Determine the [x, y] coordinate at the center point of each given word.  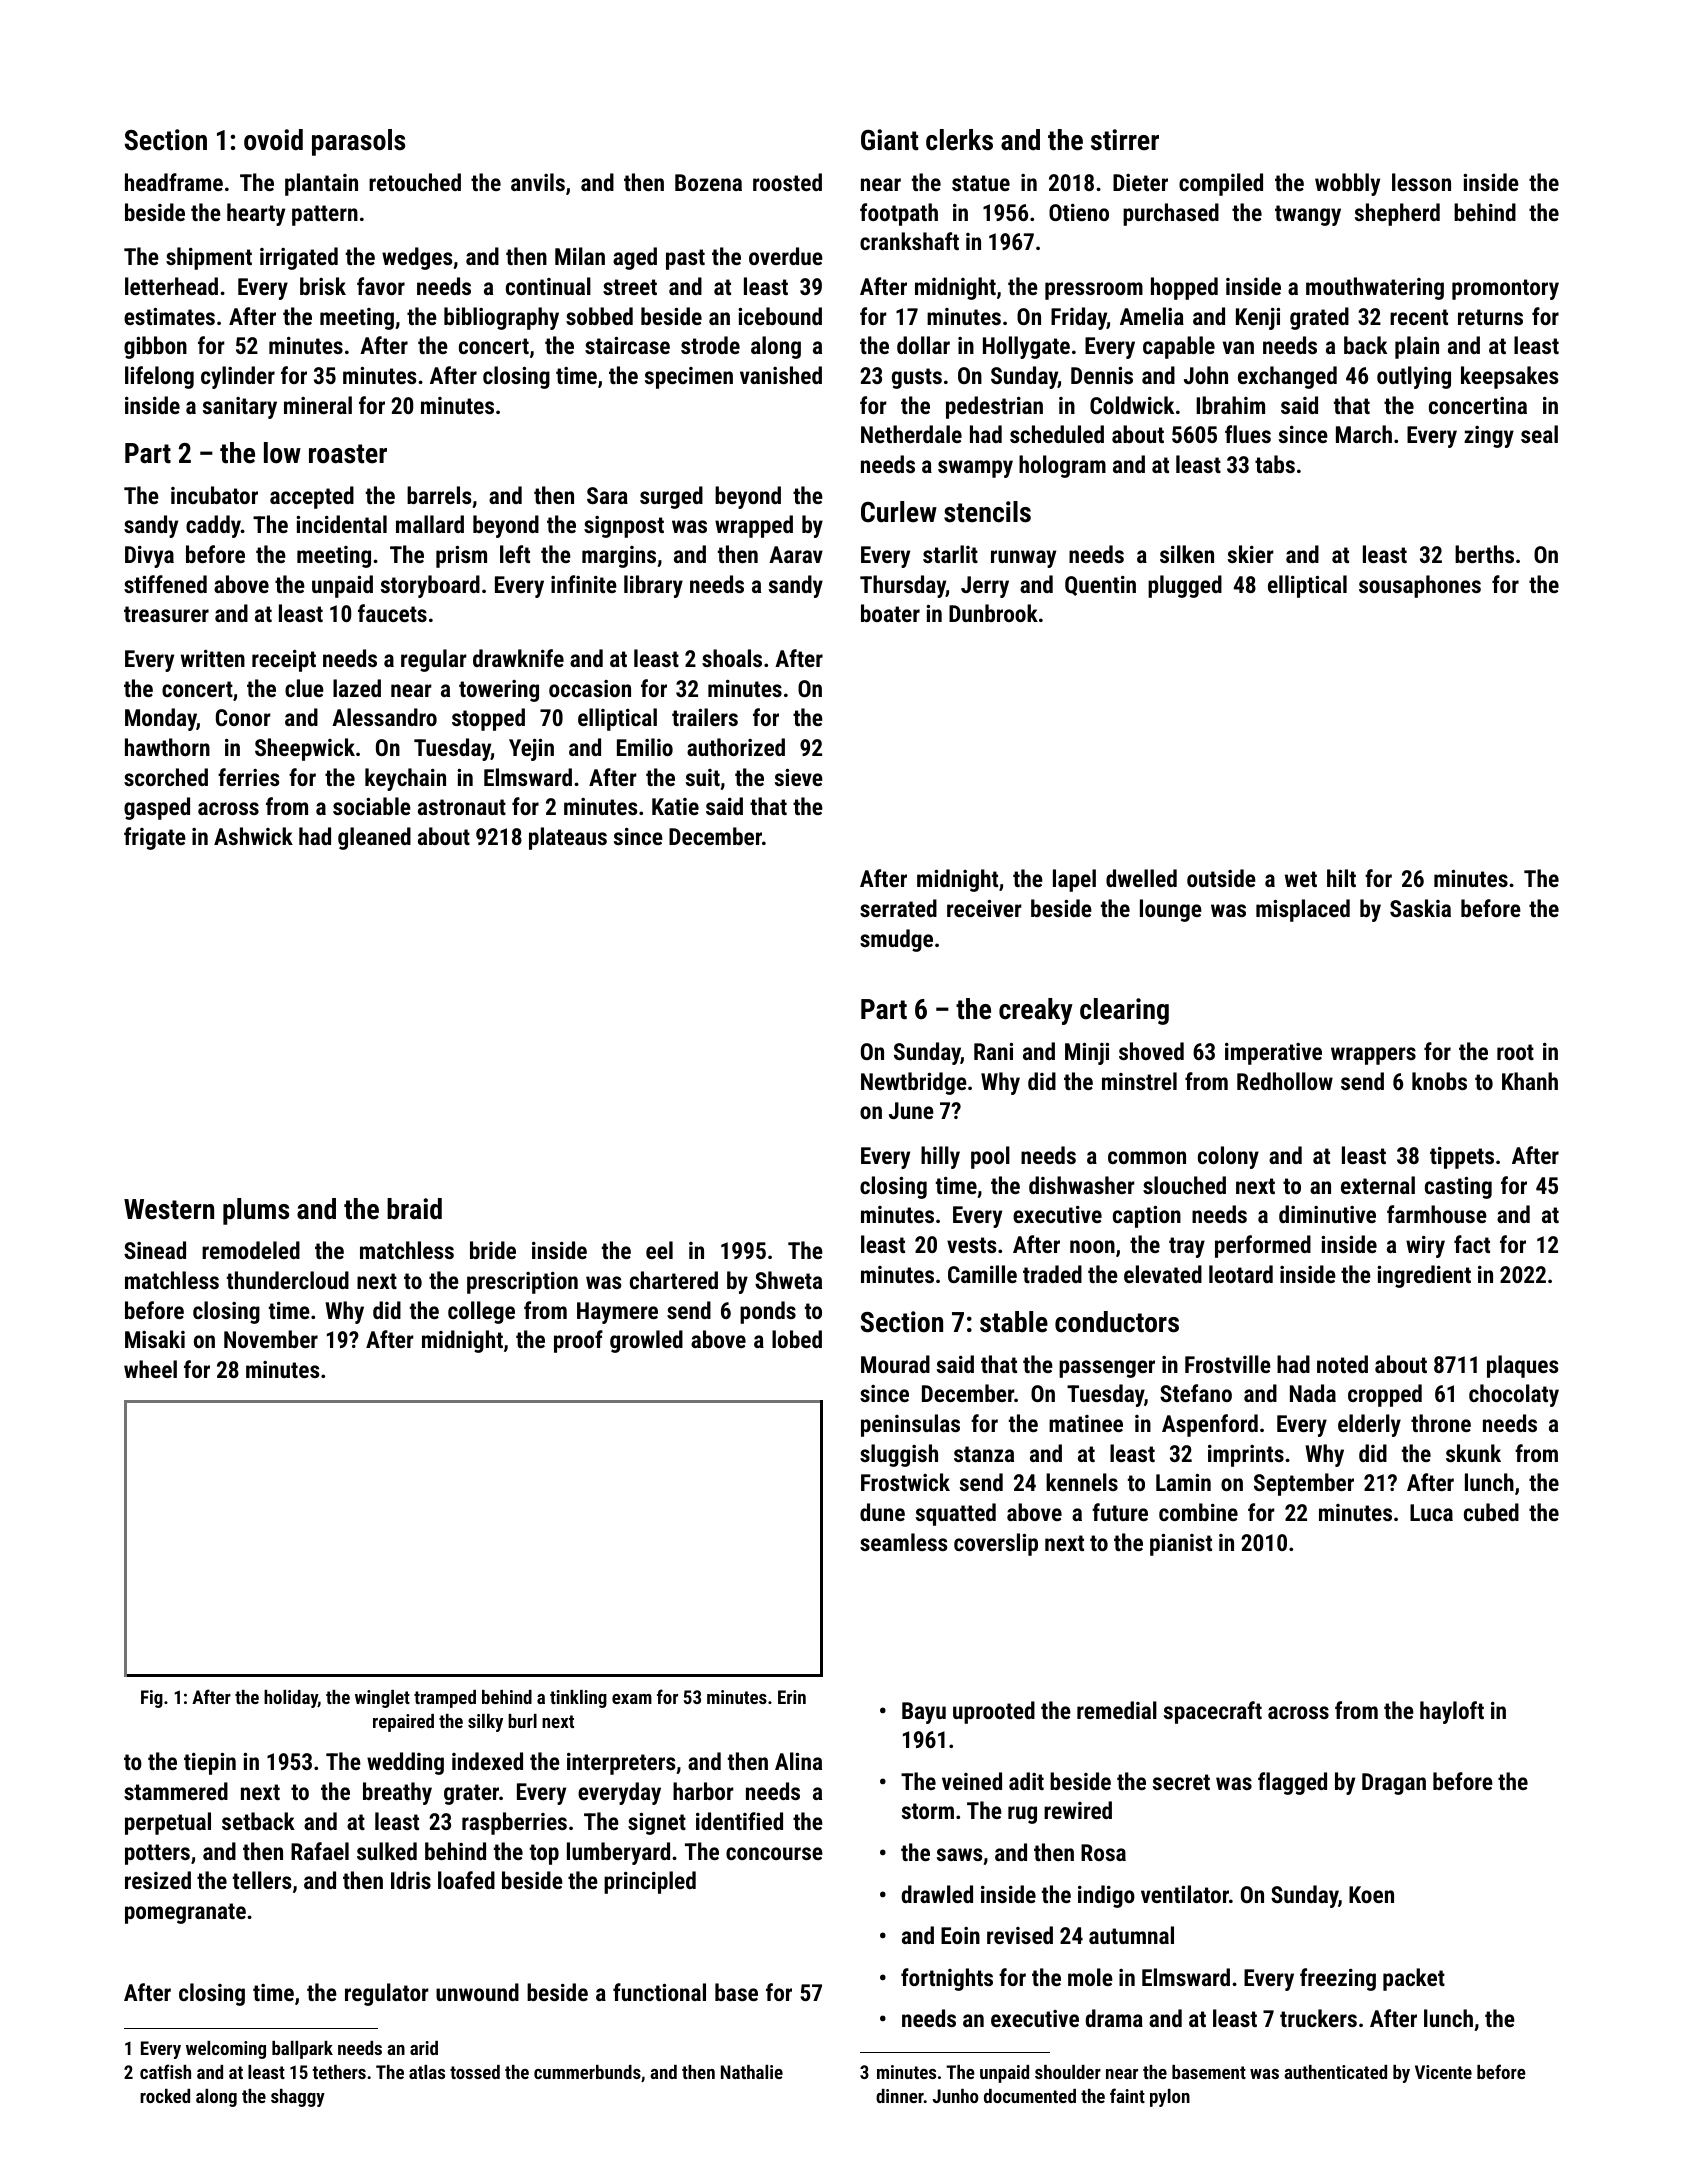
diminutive [1327, 1214]
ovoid [273, 140]
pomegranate [185, 1913]
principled [650, 1882]
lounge [1171, 910]
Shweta [788, 1280]
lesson [1421, 182]
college [481, 1312]
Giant [889, 140]
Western [169, 1209]
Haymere [617, 1313]
